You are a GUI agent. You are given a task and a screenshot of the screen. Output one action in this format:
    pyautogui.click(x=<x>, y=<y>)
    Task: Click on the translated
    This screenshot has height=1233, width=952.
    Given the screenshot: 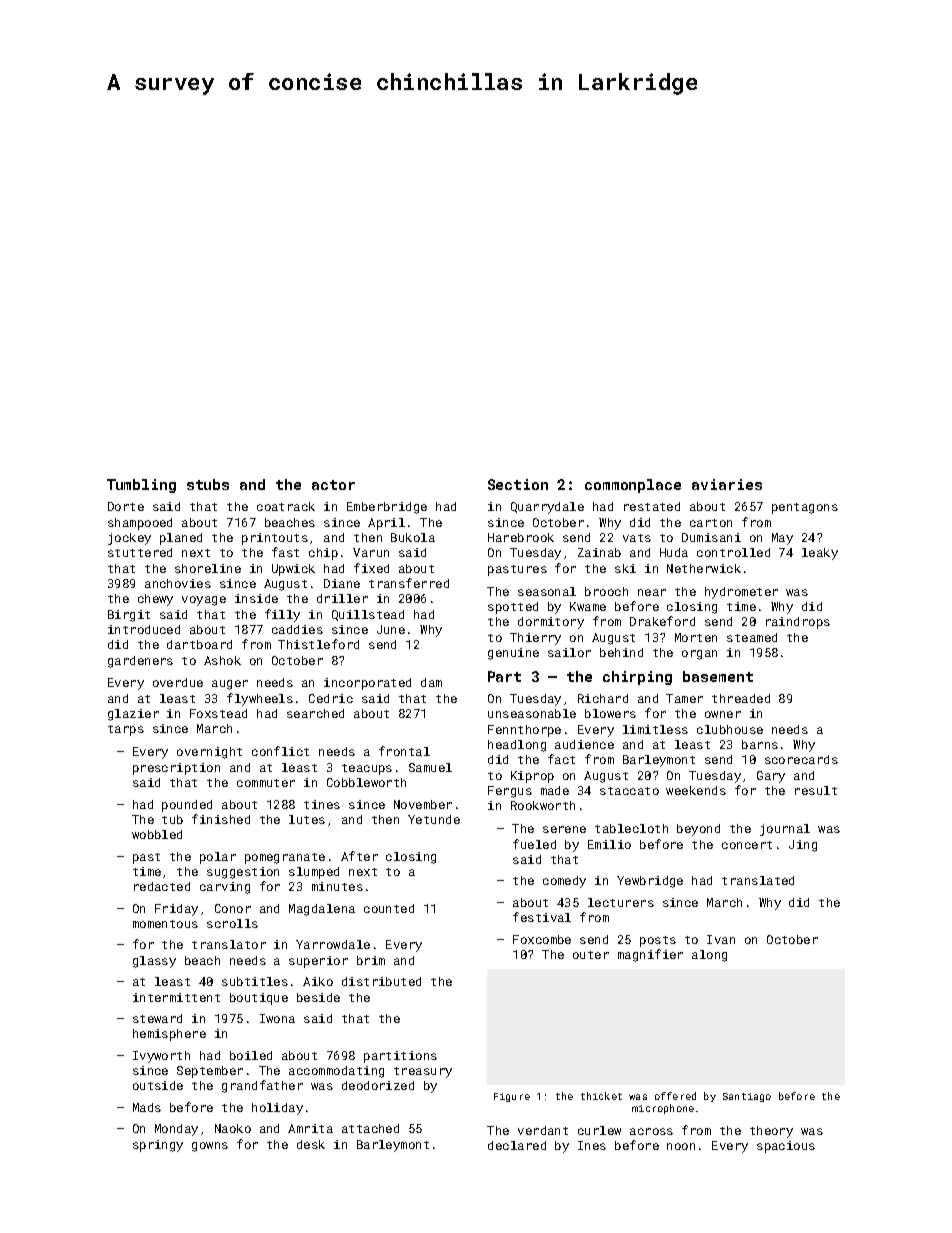 What is the action you would take?
    pyautogui.click(x=758, y=880)
